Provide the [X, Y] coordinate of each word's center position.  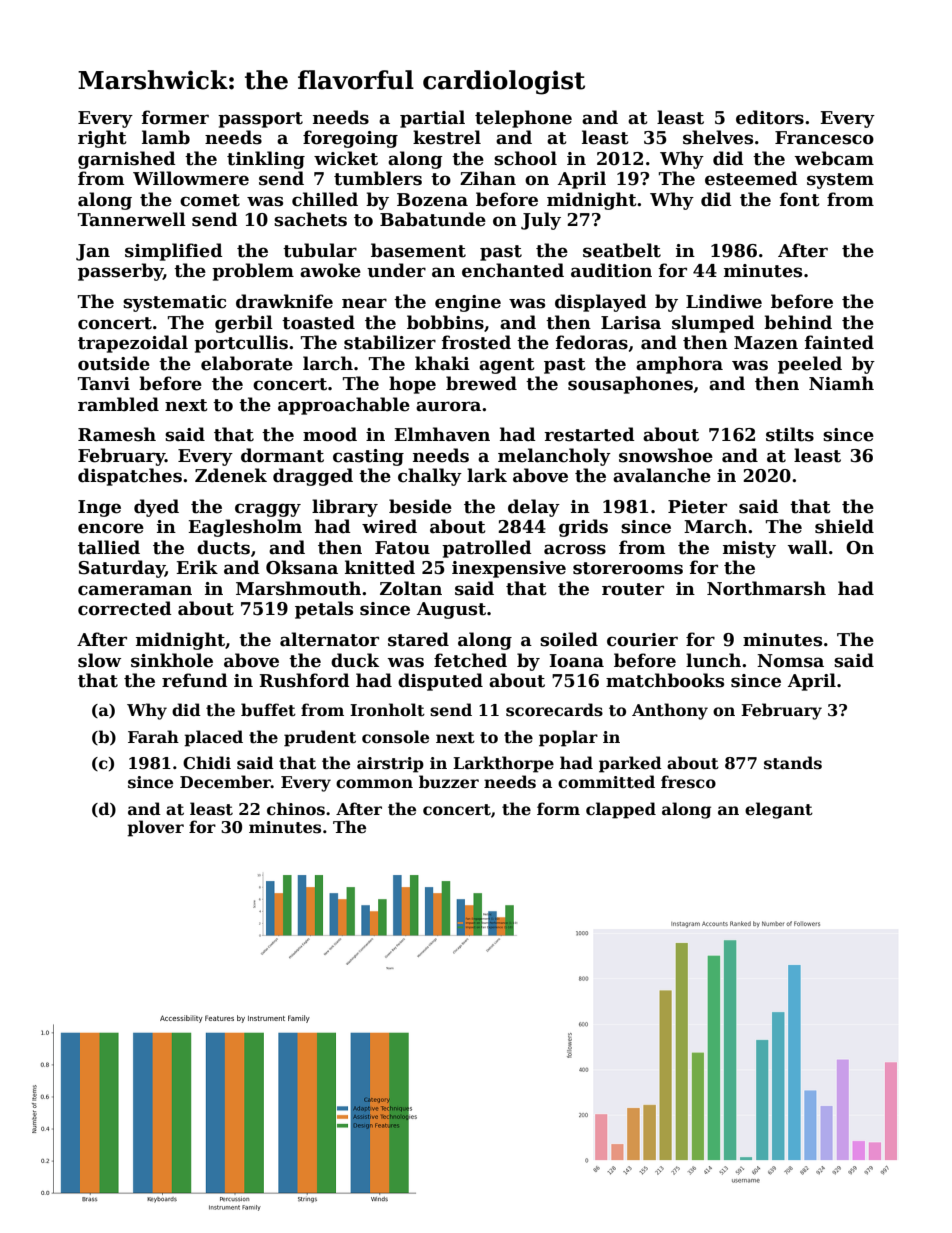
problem [253, 272]
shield [844, 526]
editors [770, 117]
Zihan [488, 178]
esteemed [751, 178]
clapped [621, 810]
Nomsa [790, 661]
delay [534, 508]
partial [432, 119]
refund [195, 680]
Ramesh [117, 434]
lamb [166, 137]
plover [155, 828]
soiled [569, 639]
